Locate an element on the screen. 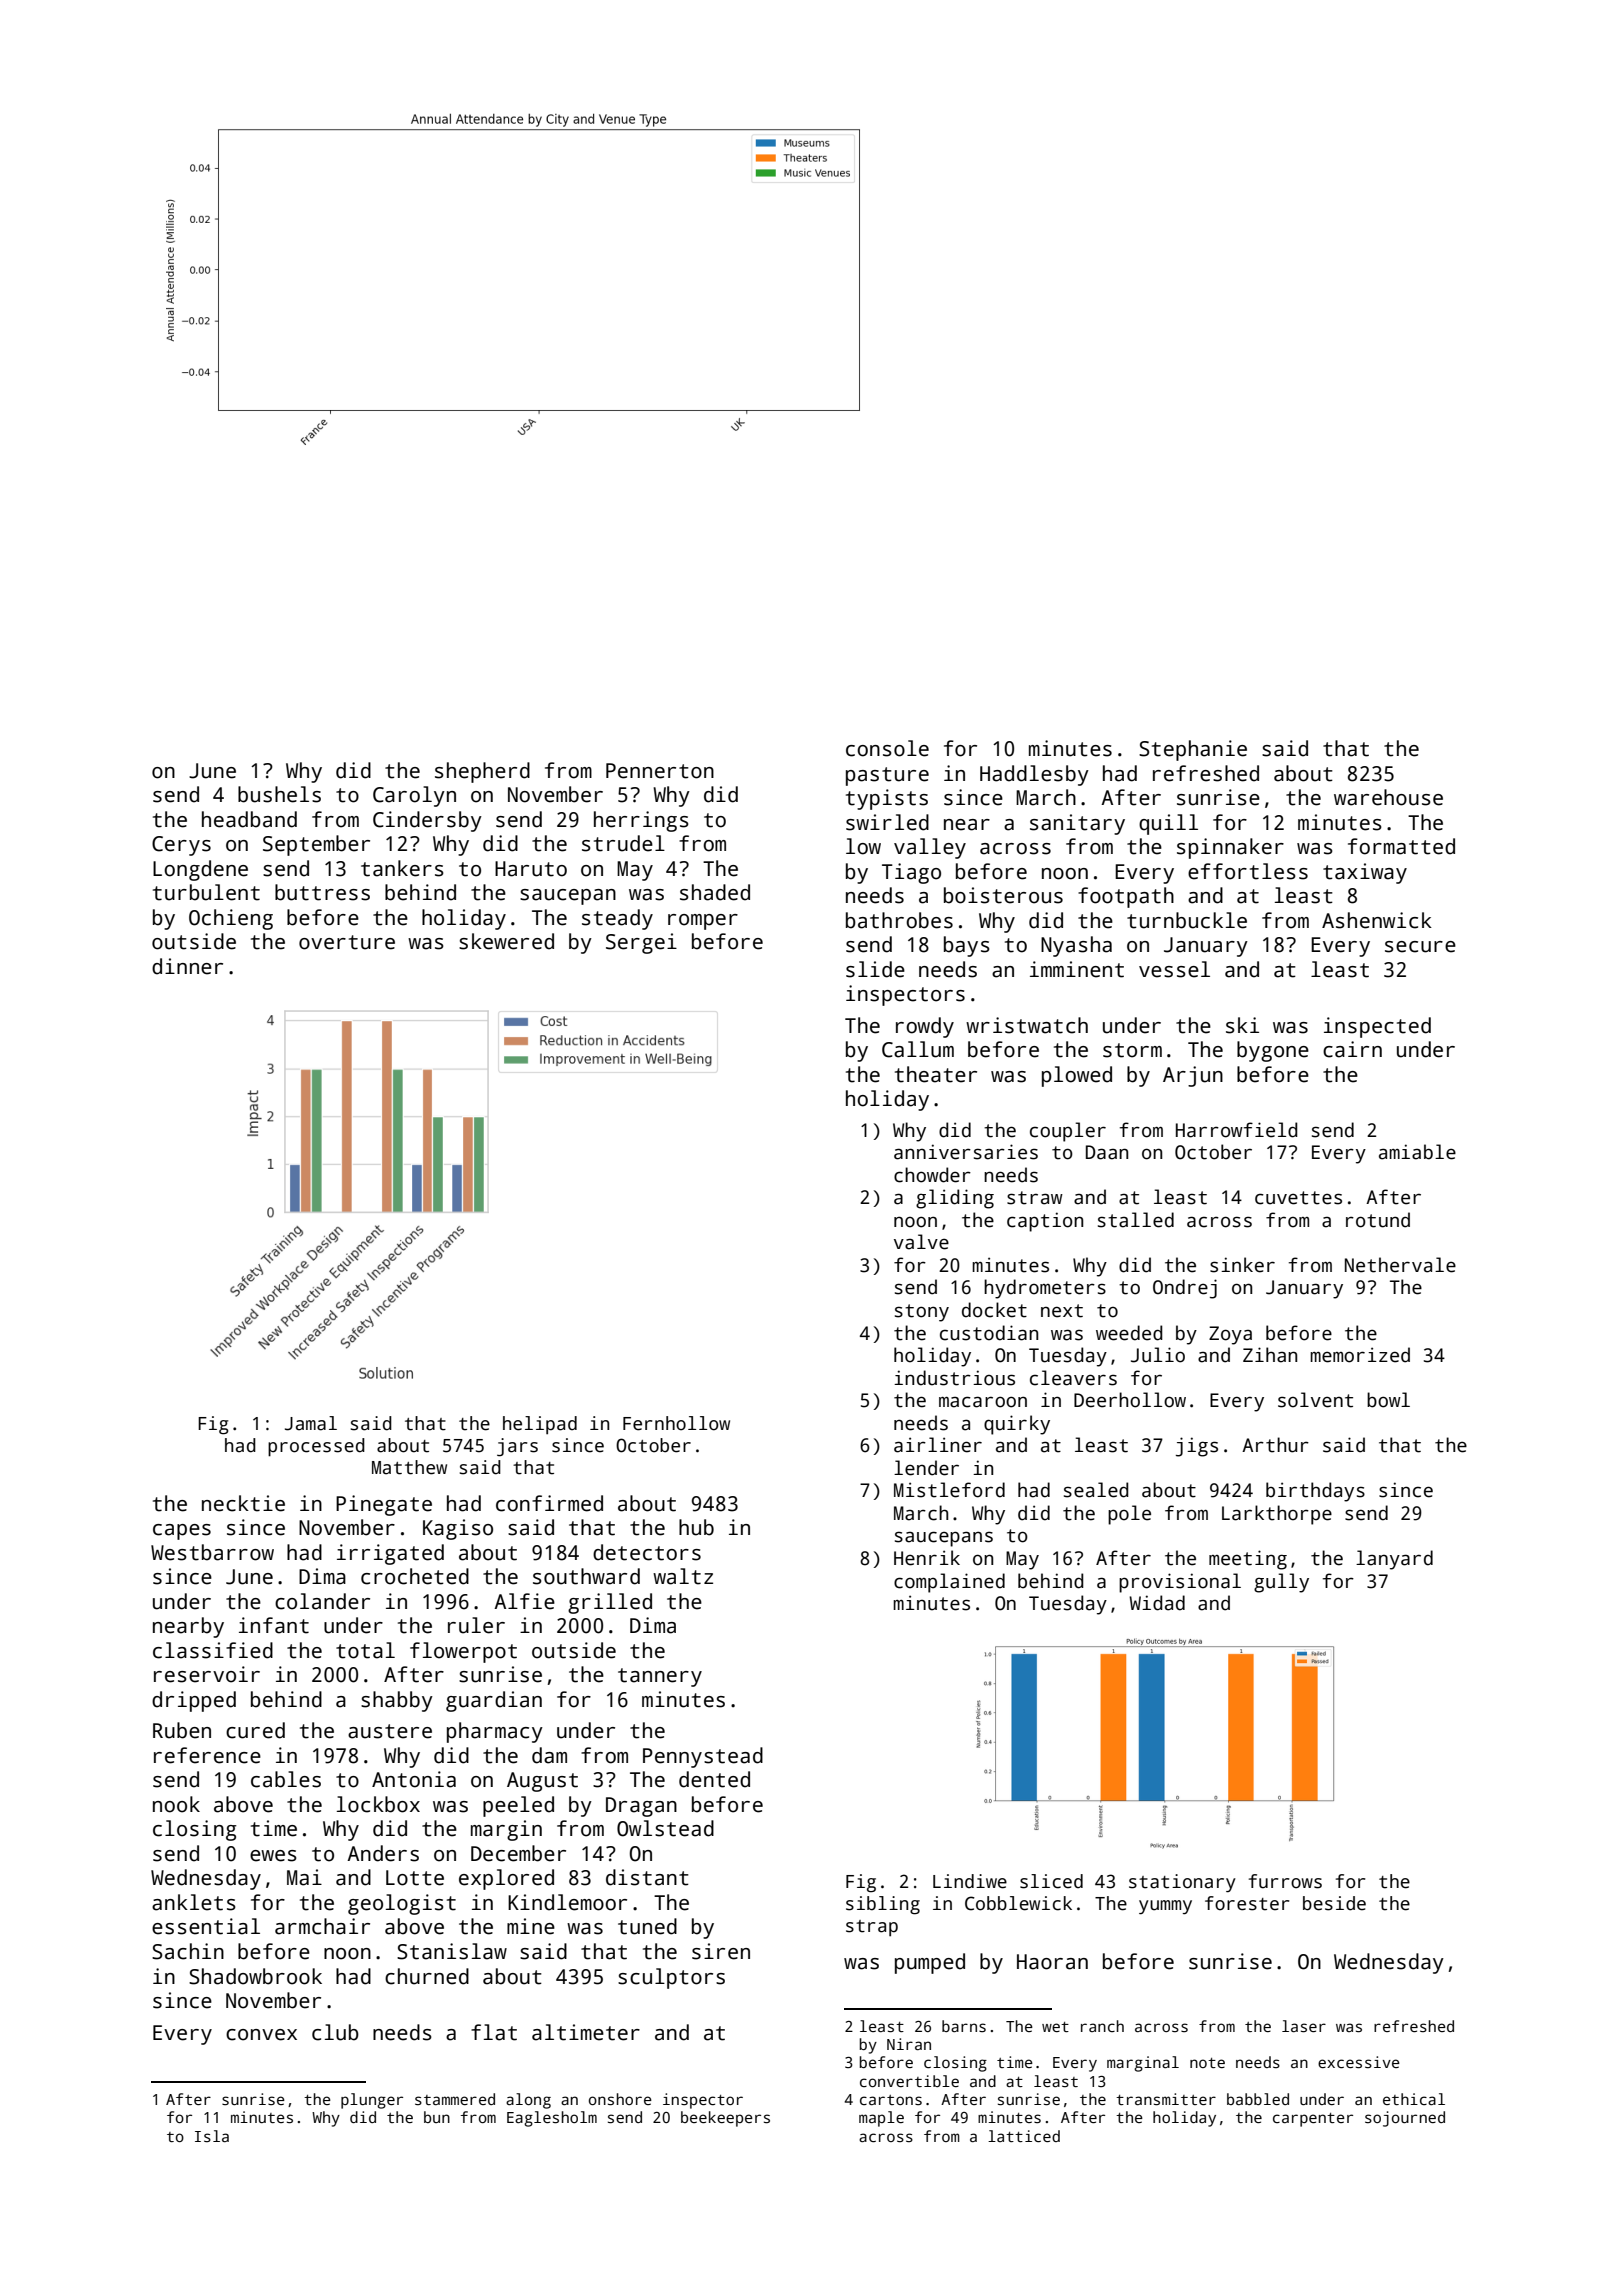 This screenshot has height=2292, width=1620. console is located at coordinates (887, 748).
